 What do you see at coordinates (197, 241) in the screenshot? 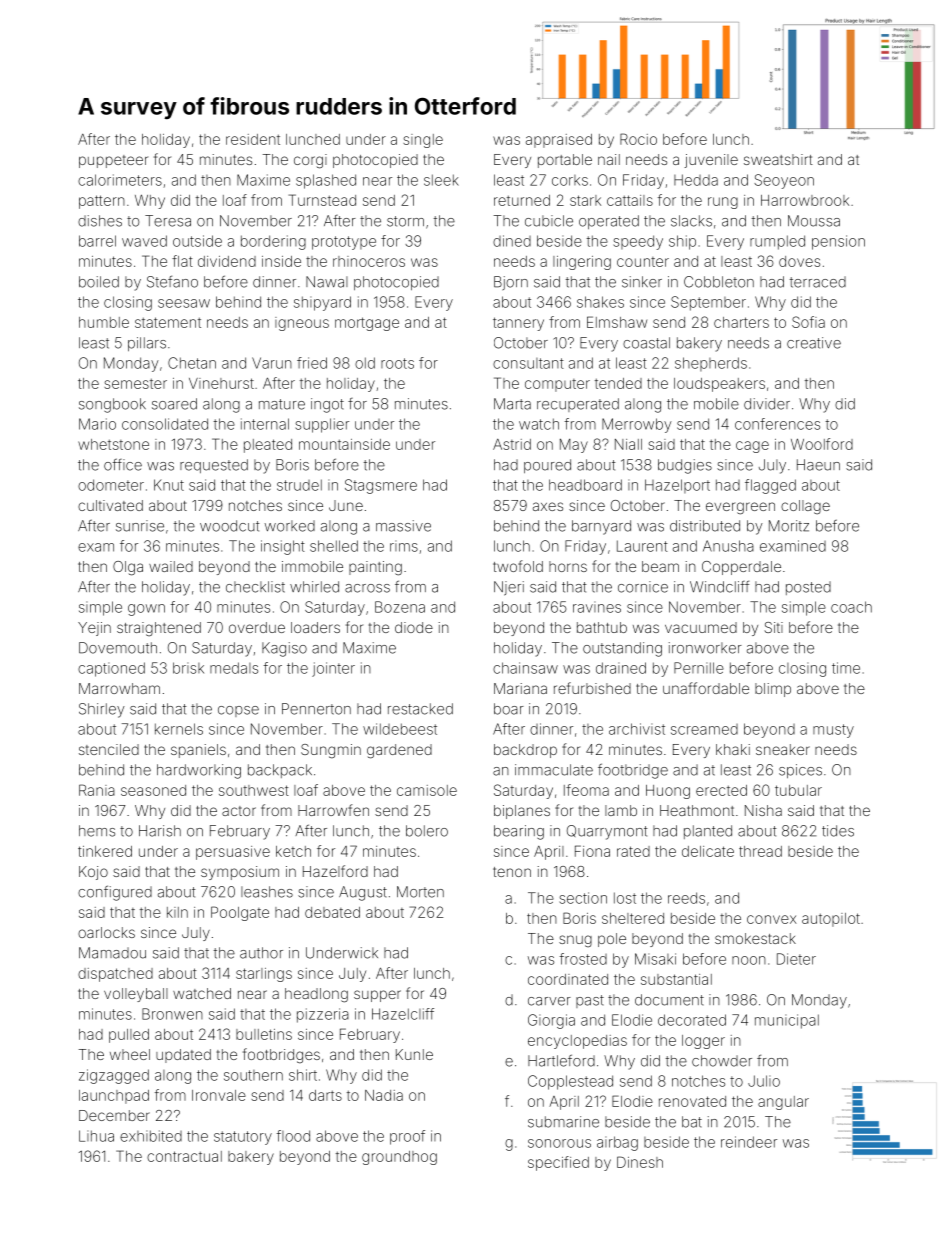
I see `outside` at bounding box center [197, 241].
